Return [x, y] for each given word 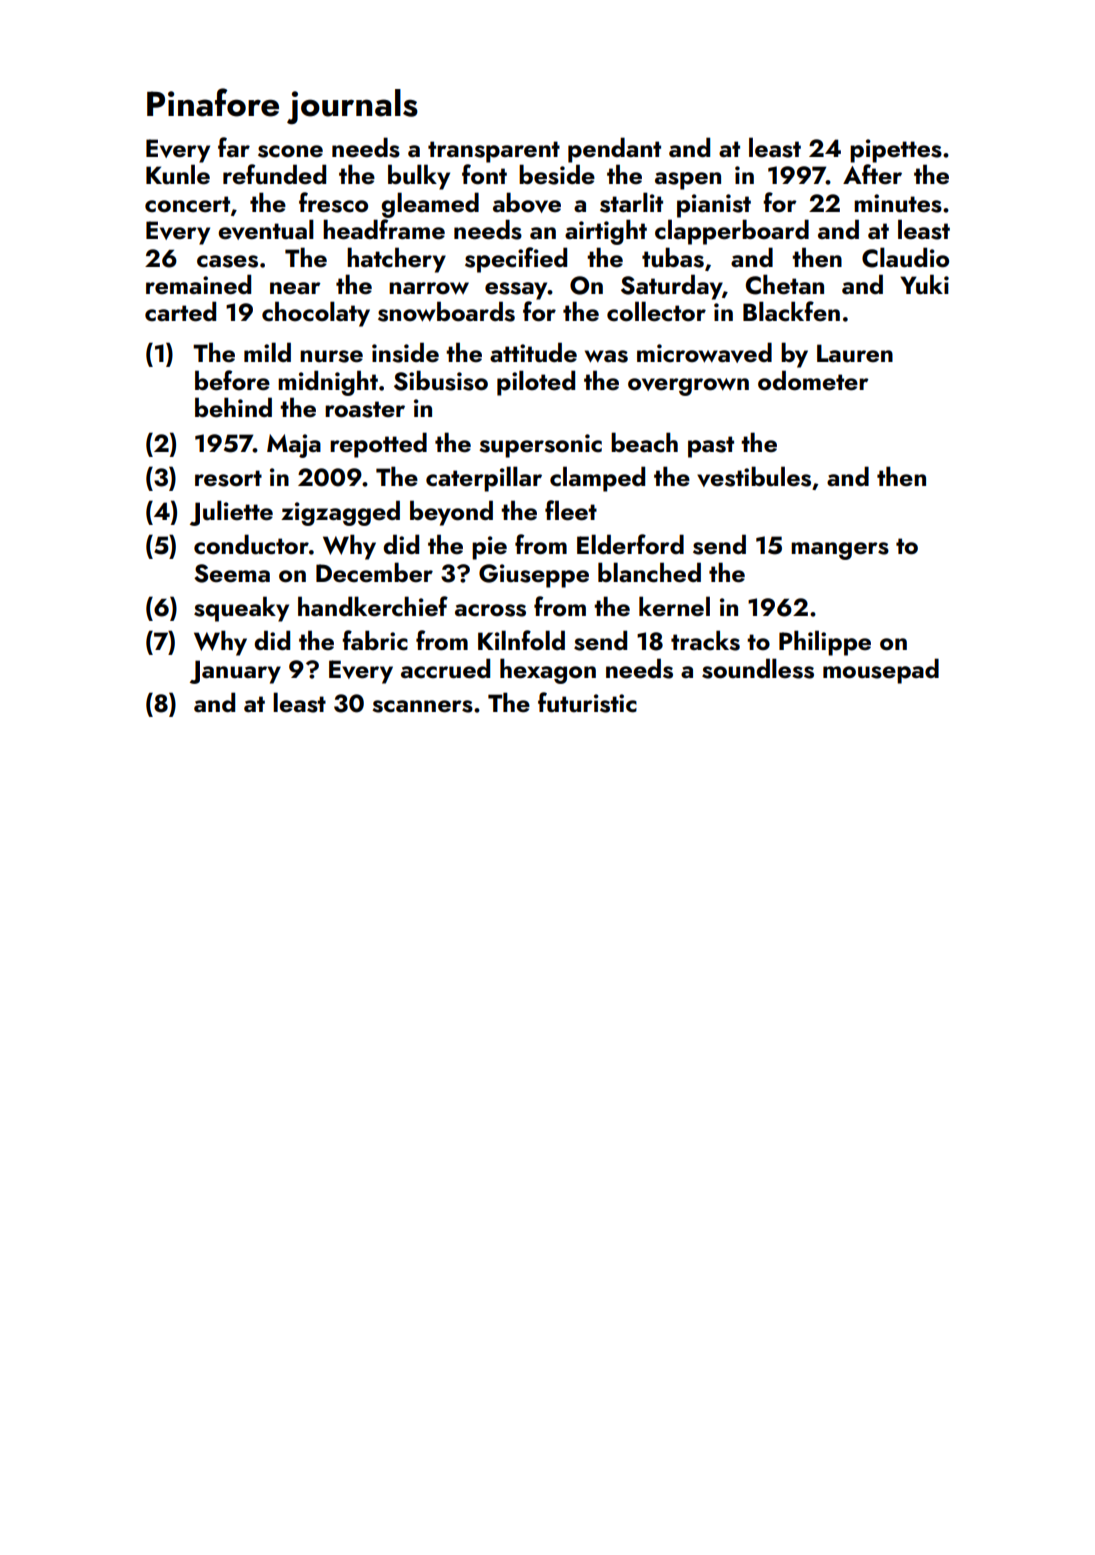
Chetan [785, 284]
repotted [378, 445]
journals [352, 107]
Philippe [825, 643]
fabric [375, 640]
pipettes [896, 151]
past [711, 447]
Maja [294, 446]
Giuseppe [534, 576]
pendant [614, 150]
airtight [606, 232]
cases [227, 261]
